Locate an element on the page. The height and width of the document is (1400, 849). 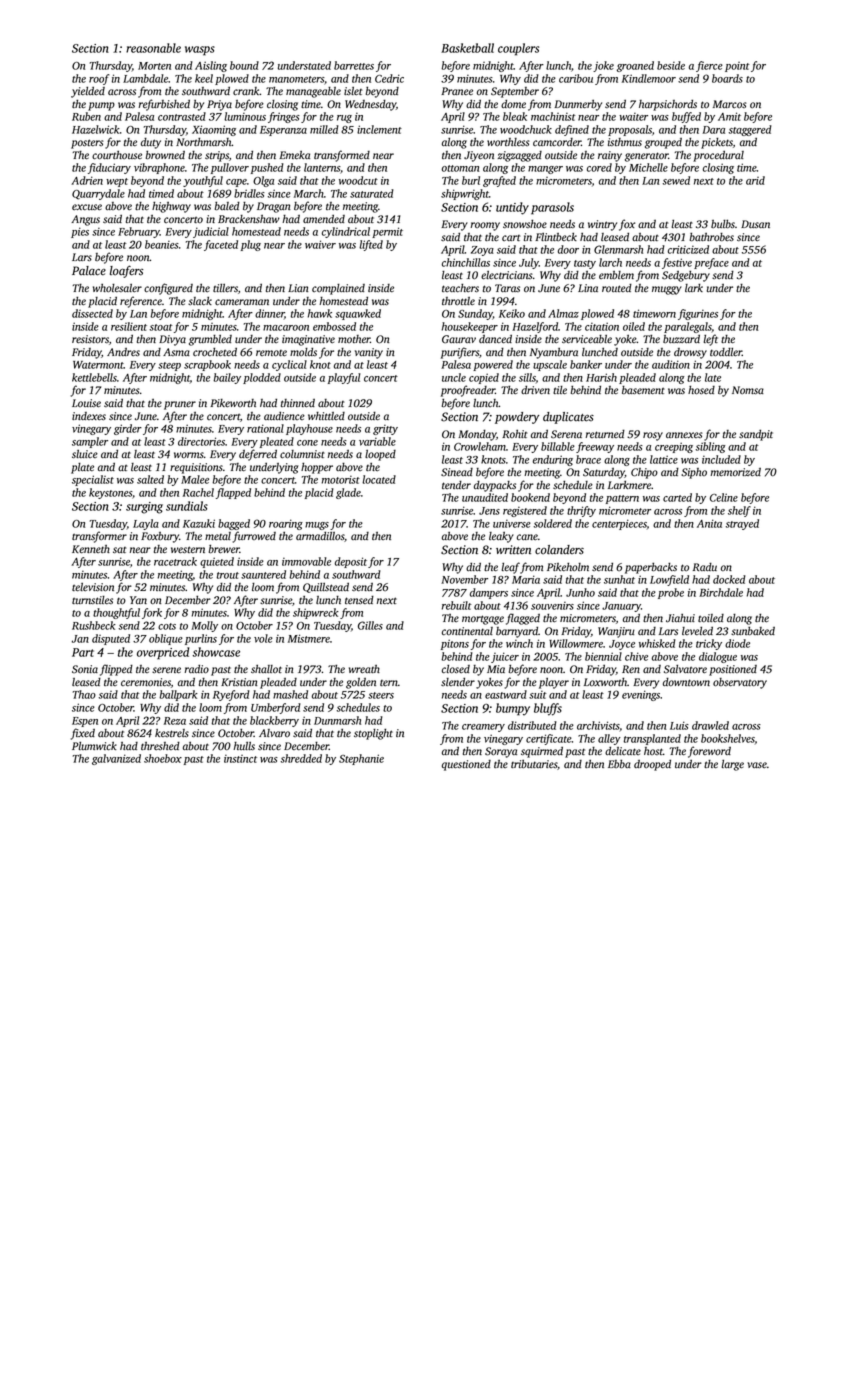
Reza is located at coordinates (175, 721).
